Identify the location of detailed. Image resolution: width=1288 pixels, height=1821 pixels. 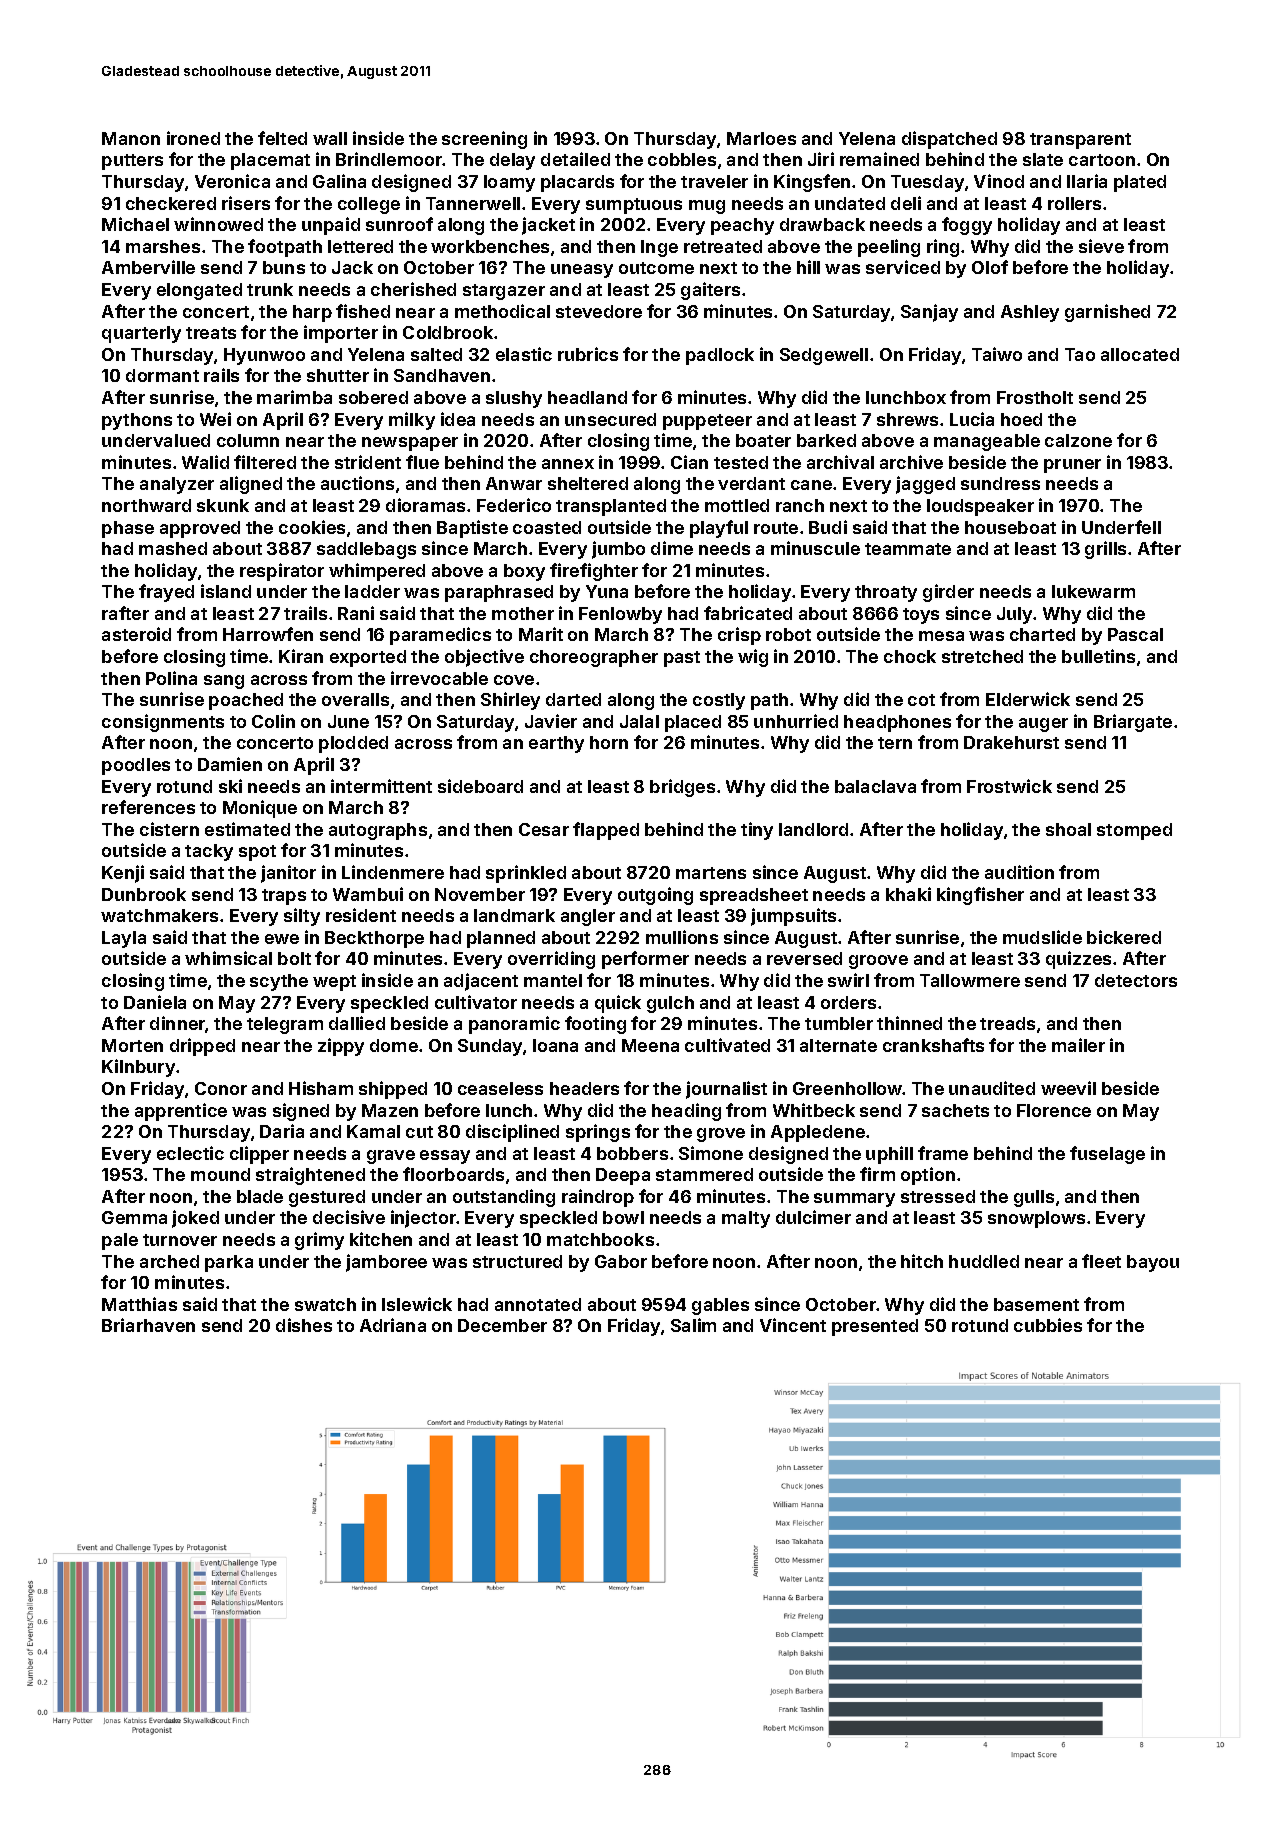
(575, 159).
